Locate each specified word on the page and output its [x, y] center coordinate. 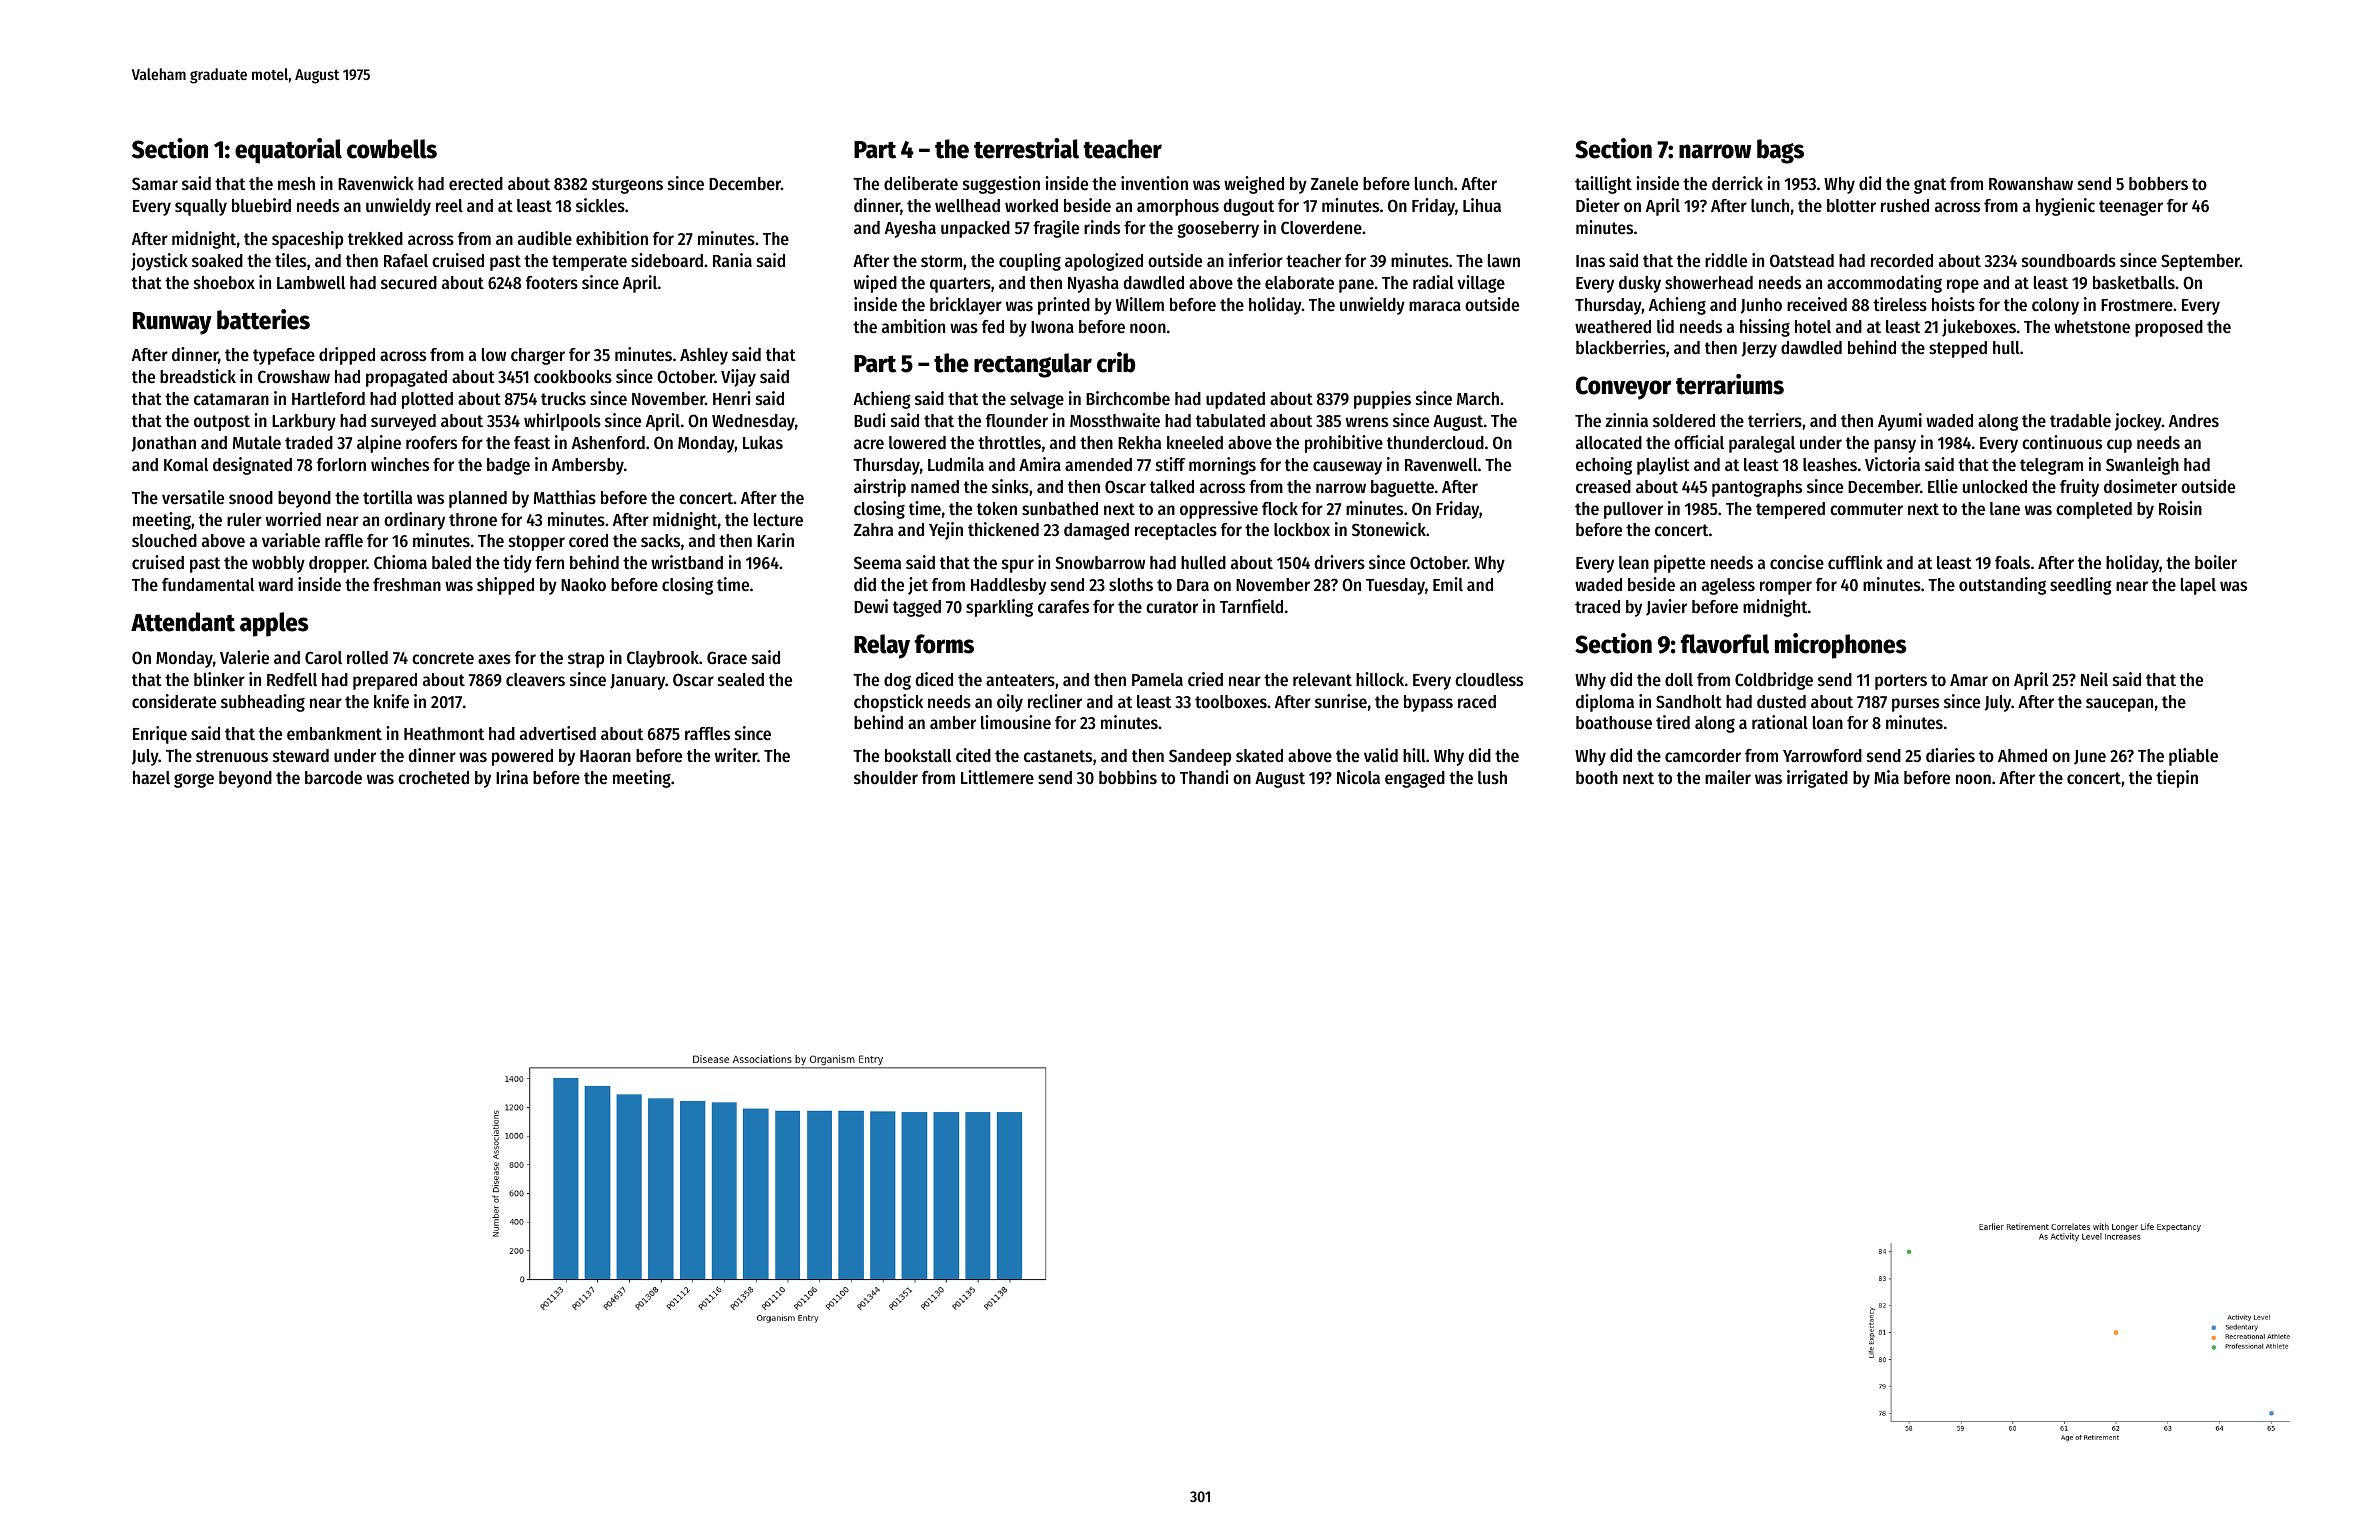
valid [1381, 755]
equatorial [288, 151]
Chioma [400, 562]
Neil [2094, 679]
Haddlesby [1008, 586]
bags [1780, 151]
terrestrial [1026, 148]
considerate [174, 701]
